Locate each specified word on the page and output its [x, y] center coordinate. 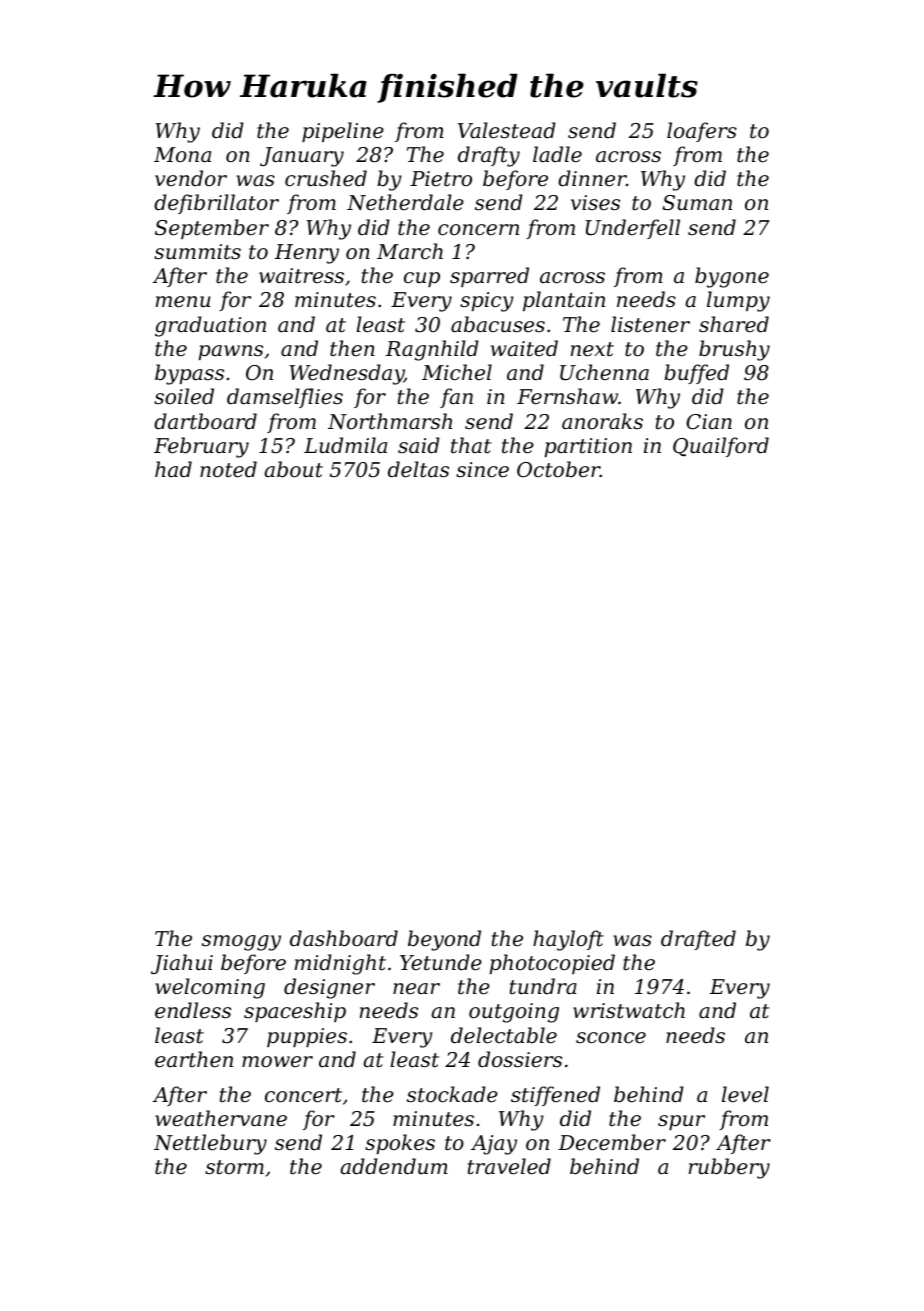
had [173, 469]
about [293, 469]
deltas [418, 469]
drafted [698, 940]
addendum [394, 1166]
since [482, 470]
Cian [709, 422]
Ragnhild [432, 350]
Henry [307, 254]
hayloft [568, 940]
